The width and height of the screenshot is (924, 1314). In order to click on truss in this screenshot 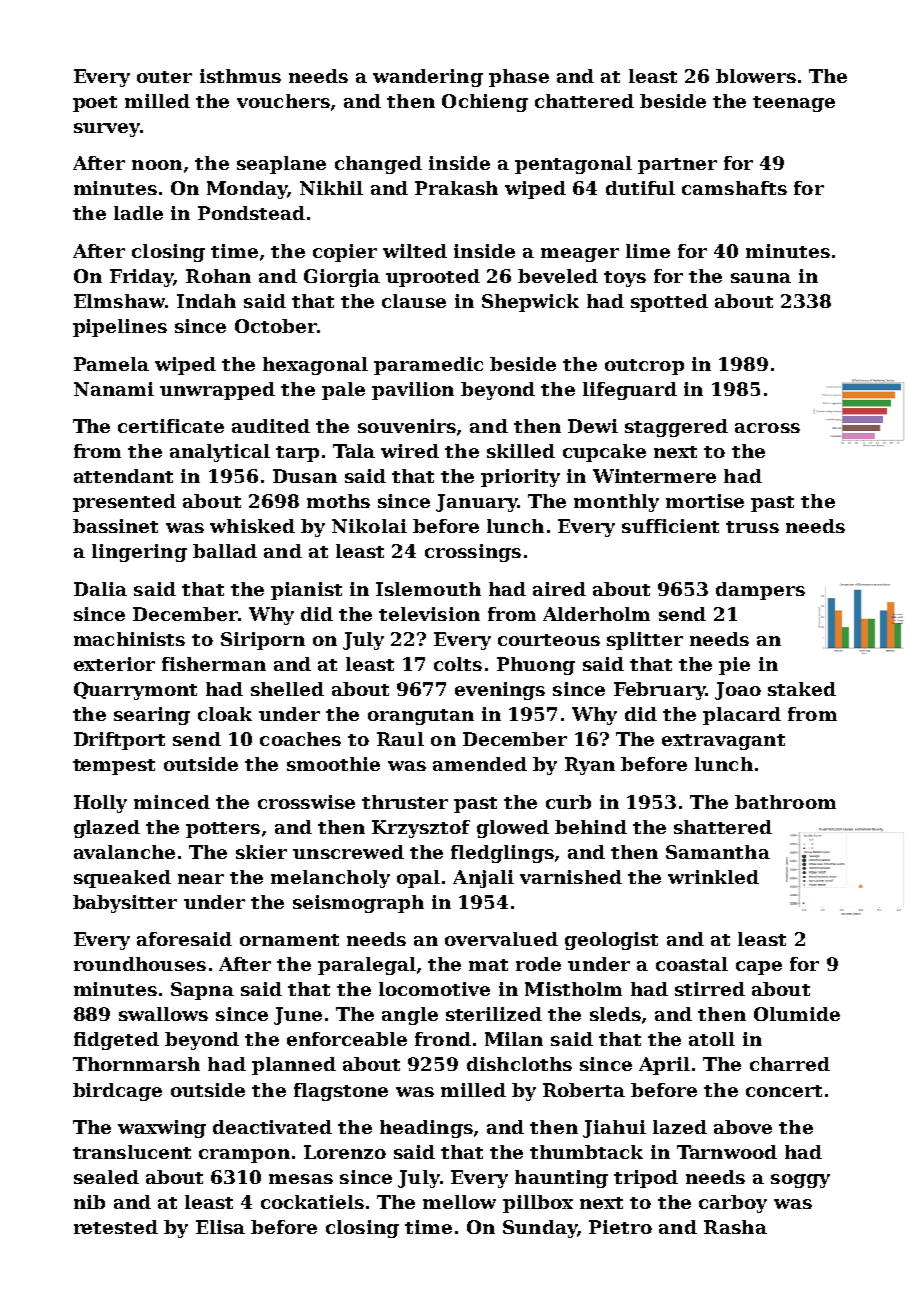, I will do `click(752, 527)`.
